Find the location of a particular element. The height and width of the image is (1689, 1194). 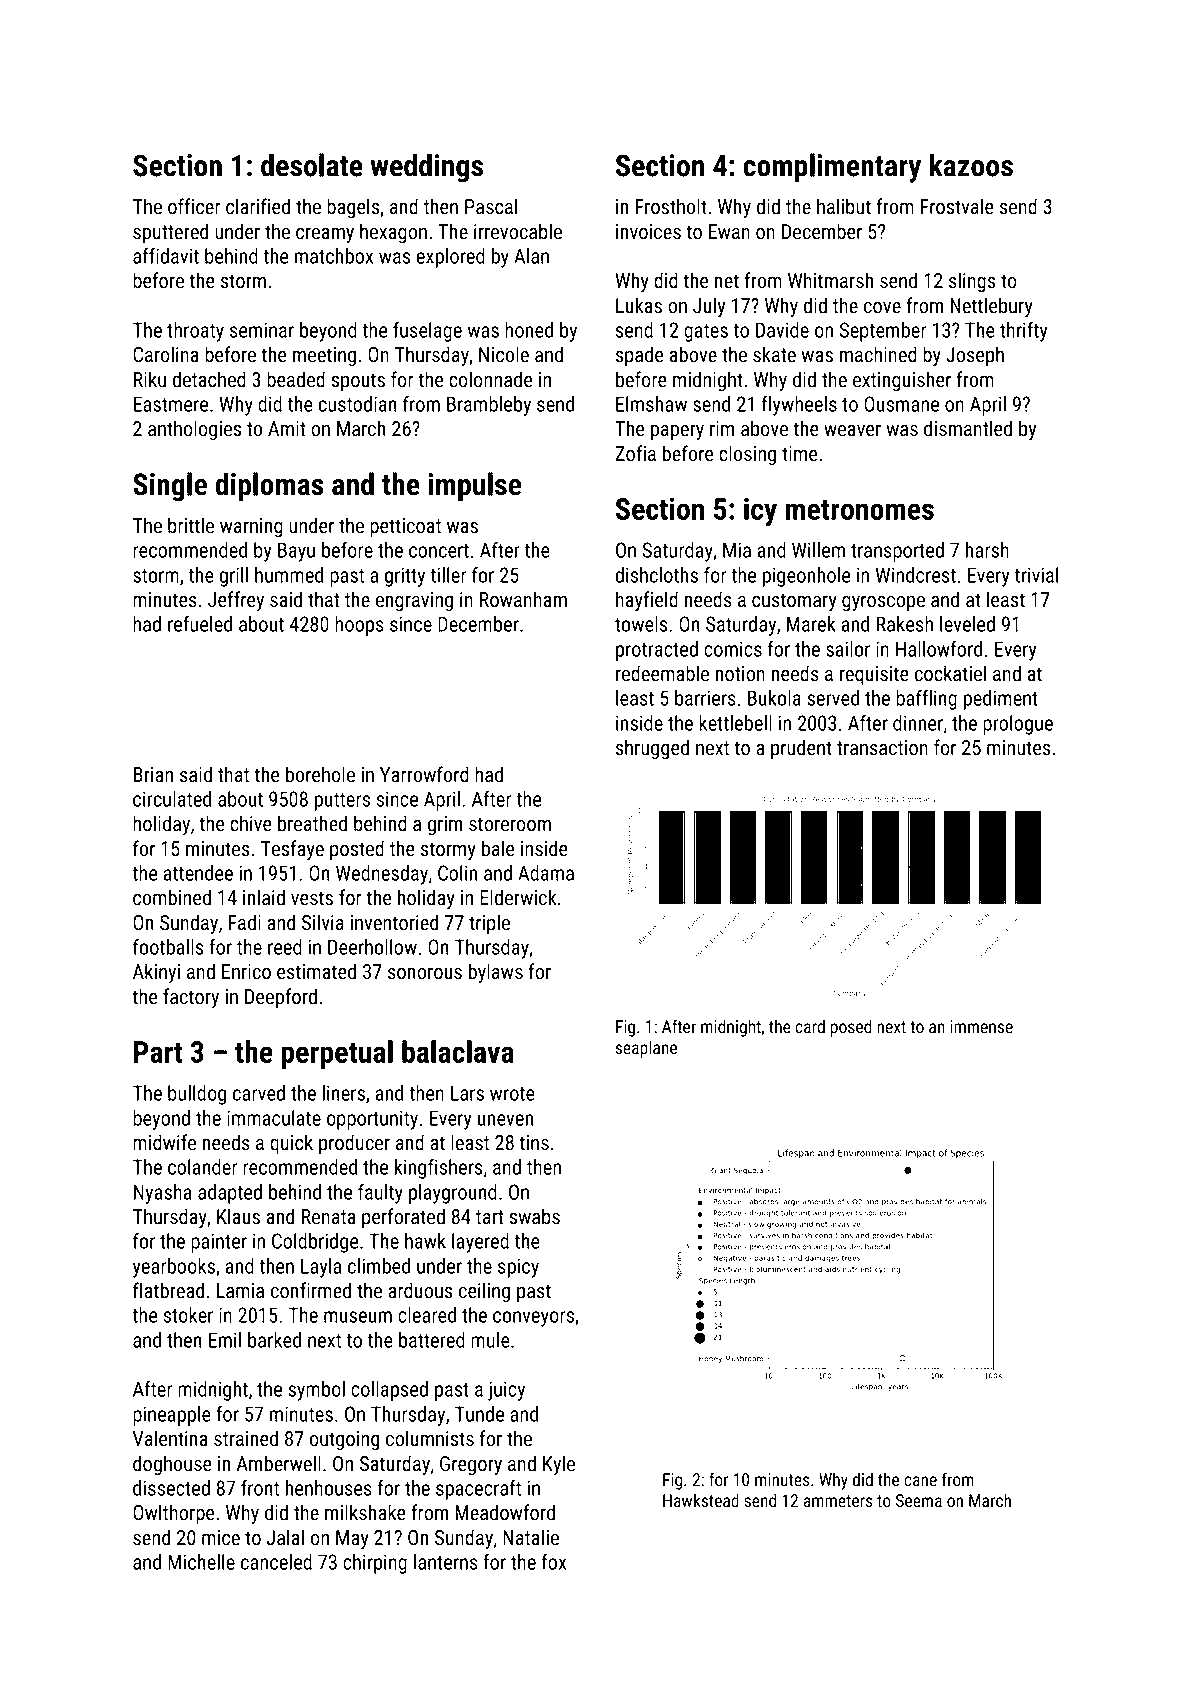

thrifty is located at coordinates (1024, 332).
